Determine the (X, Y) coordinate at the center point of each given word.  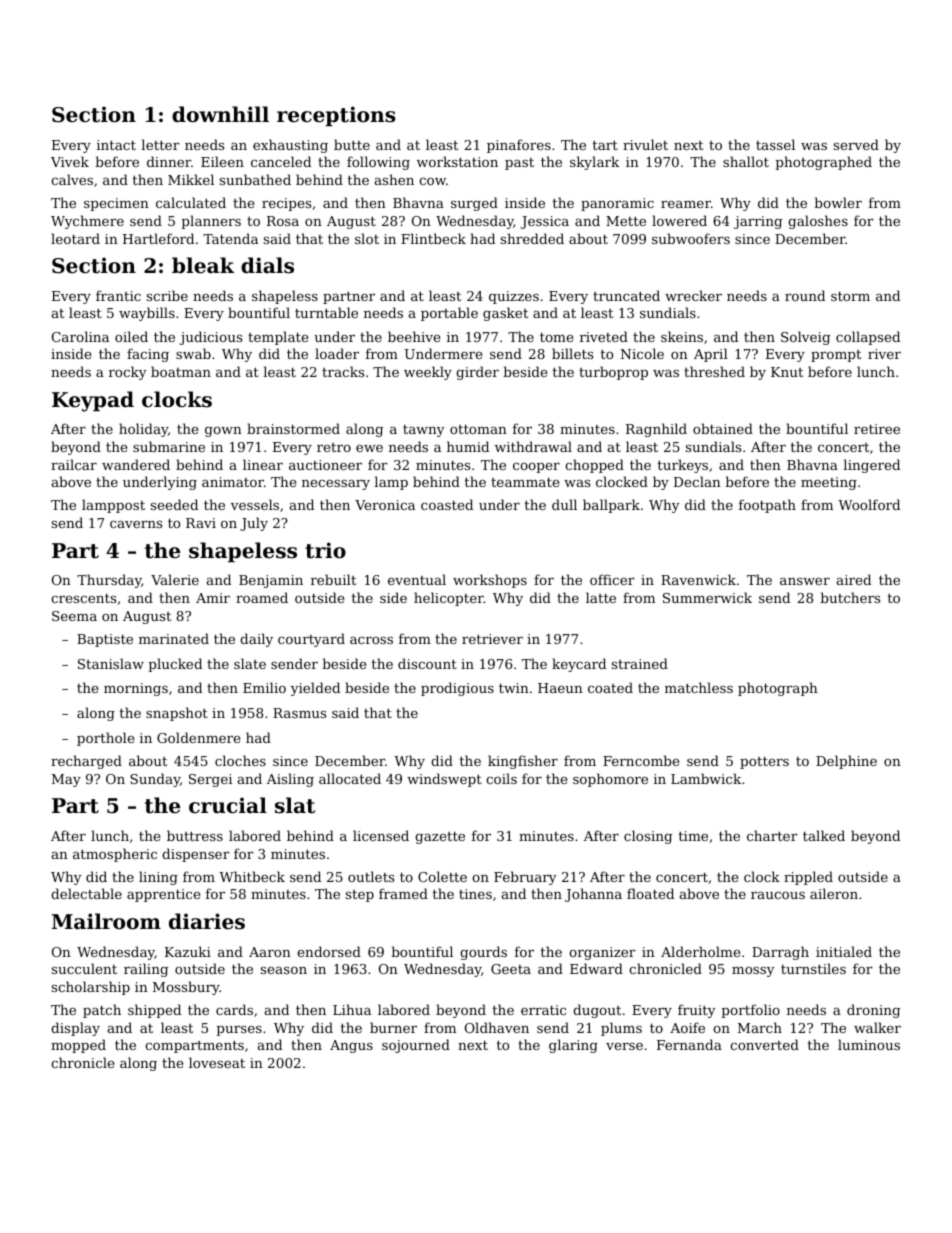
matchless (699, 687)
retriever (492, 639)
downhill (220, 114)
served (856, 144)
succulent (84, 968)
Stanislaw (111, 663)
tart (605, 145)
